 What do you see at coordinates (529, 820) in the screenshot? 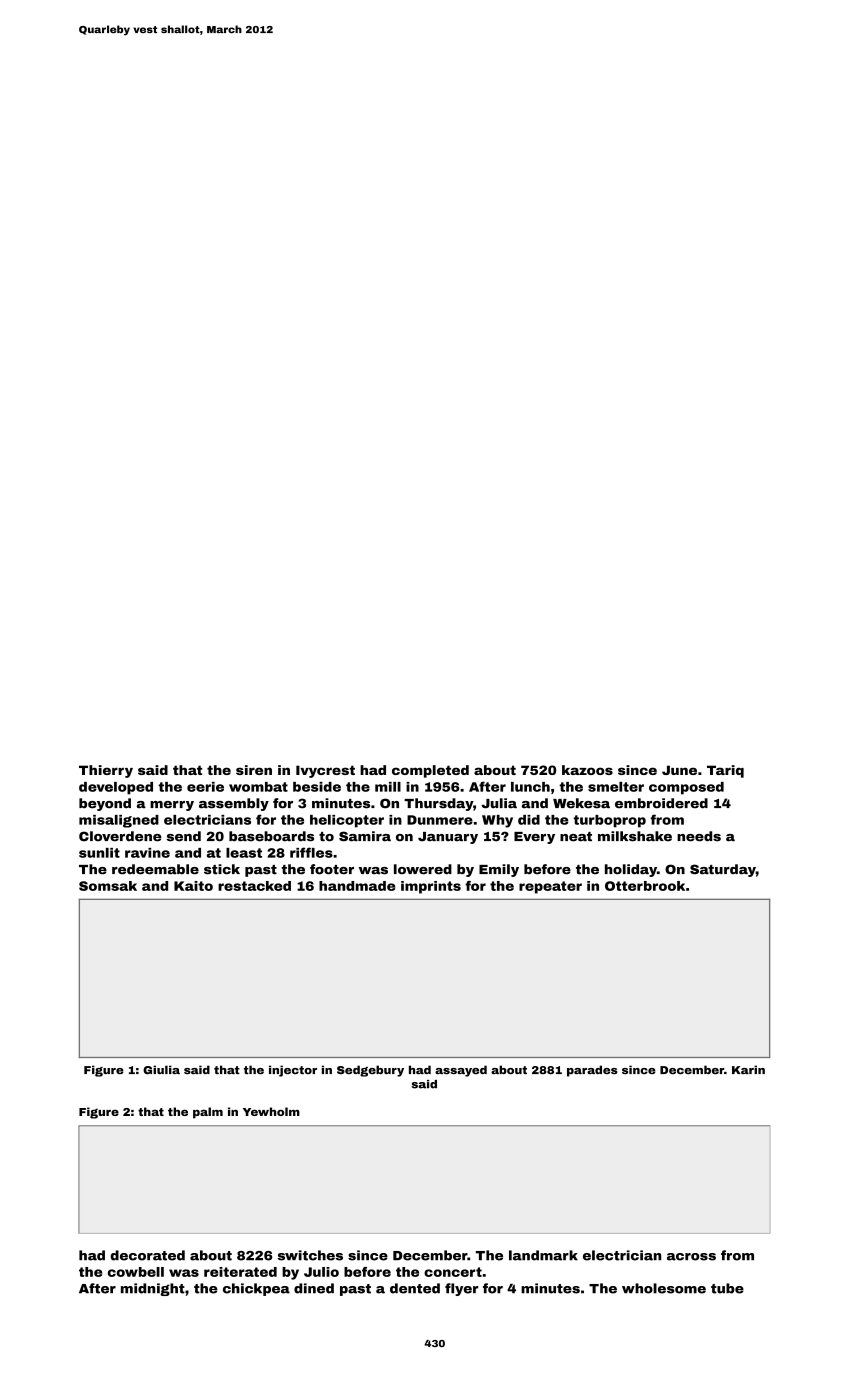
I see `did` at bounding box center [529, 820].
